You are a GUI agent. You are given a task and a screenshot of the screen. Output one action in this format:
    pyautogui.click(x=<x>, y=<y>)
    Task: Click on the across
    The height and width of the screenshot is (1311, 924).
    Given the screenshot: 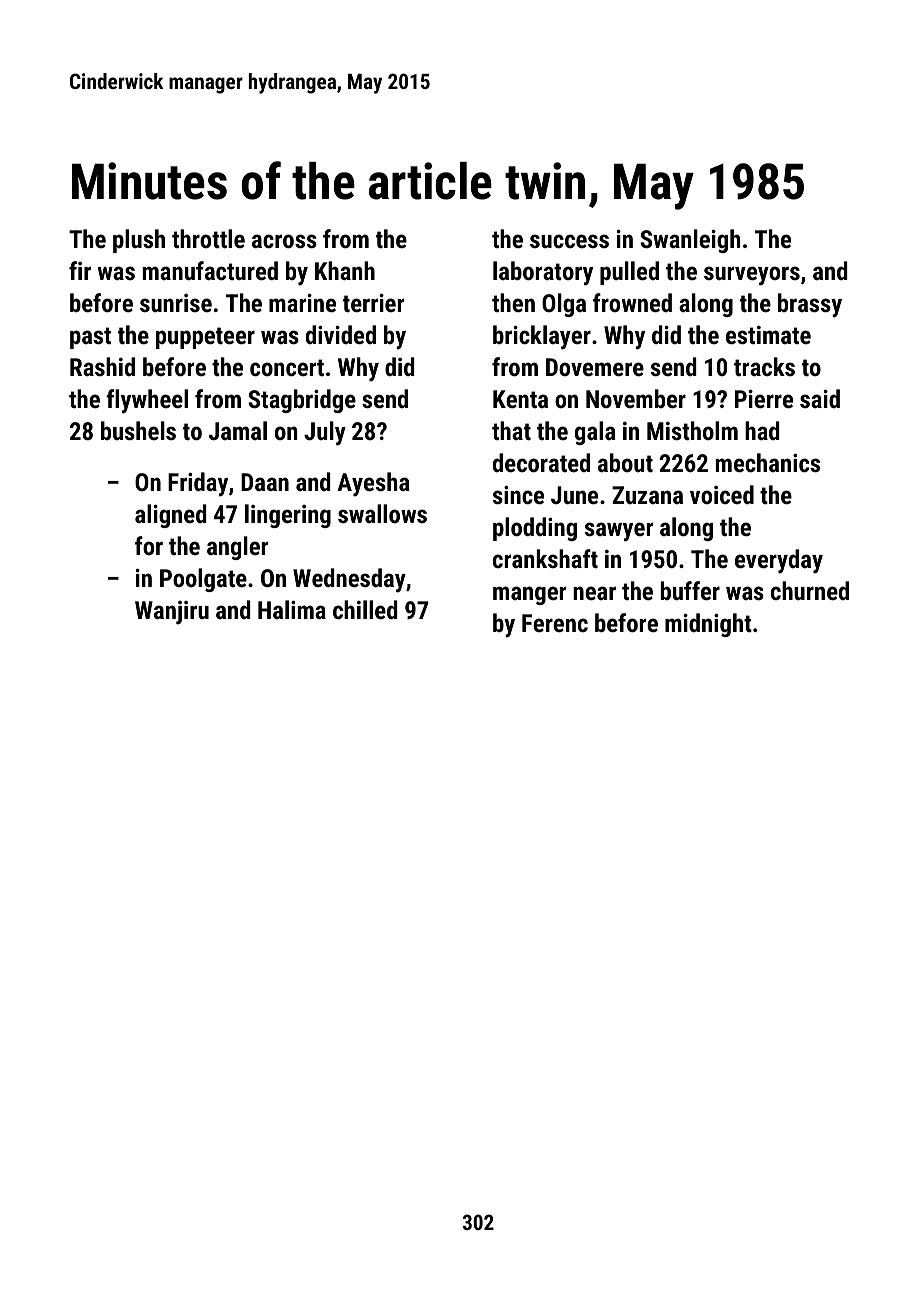 What is the action you would take?
    pyautogui.click(x=284, y=241)
